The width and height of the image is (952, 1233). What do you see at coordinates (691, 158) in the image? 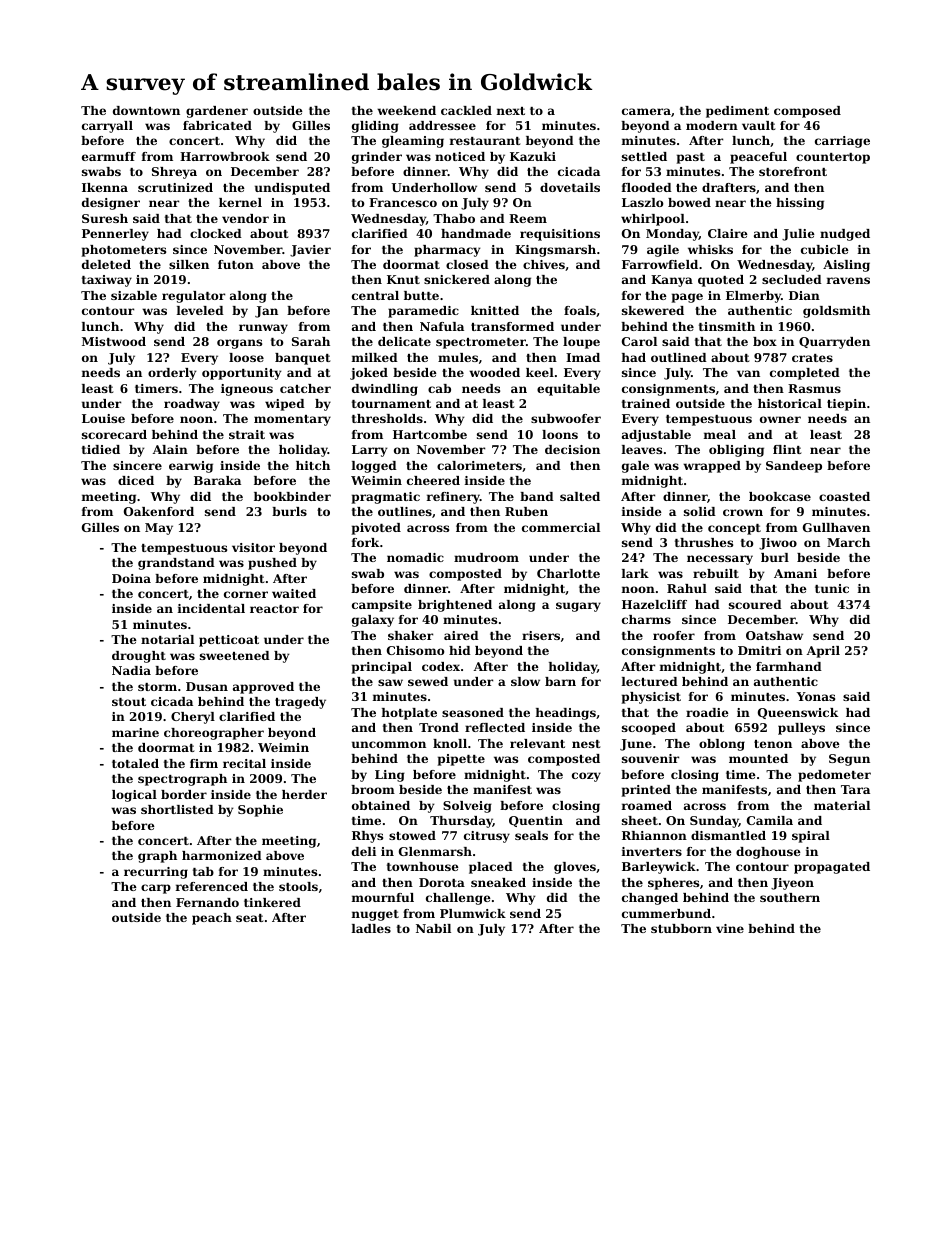
I see `past` at bounding box center [691, 158].
